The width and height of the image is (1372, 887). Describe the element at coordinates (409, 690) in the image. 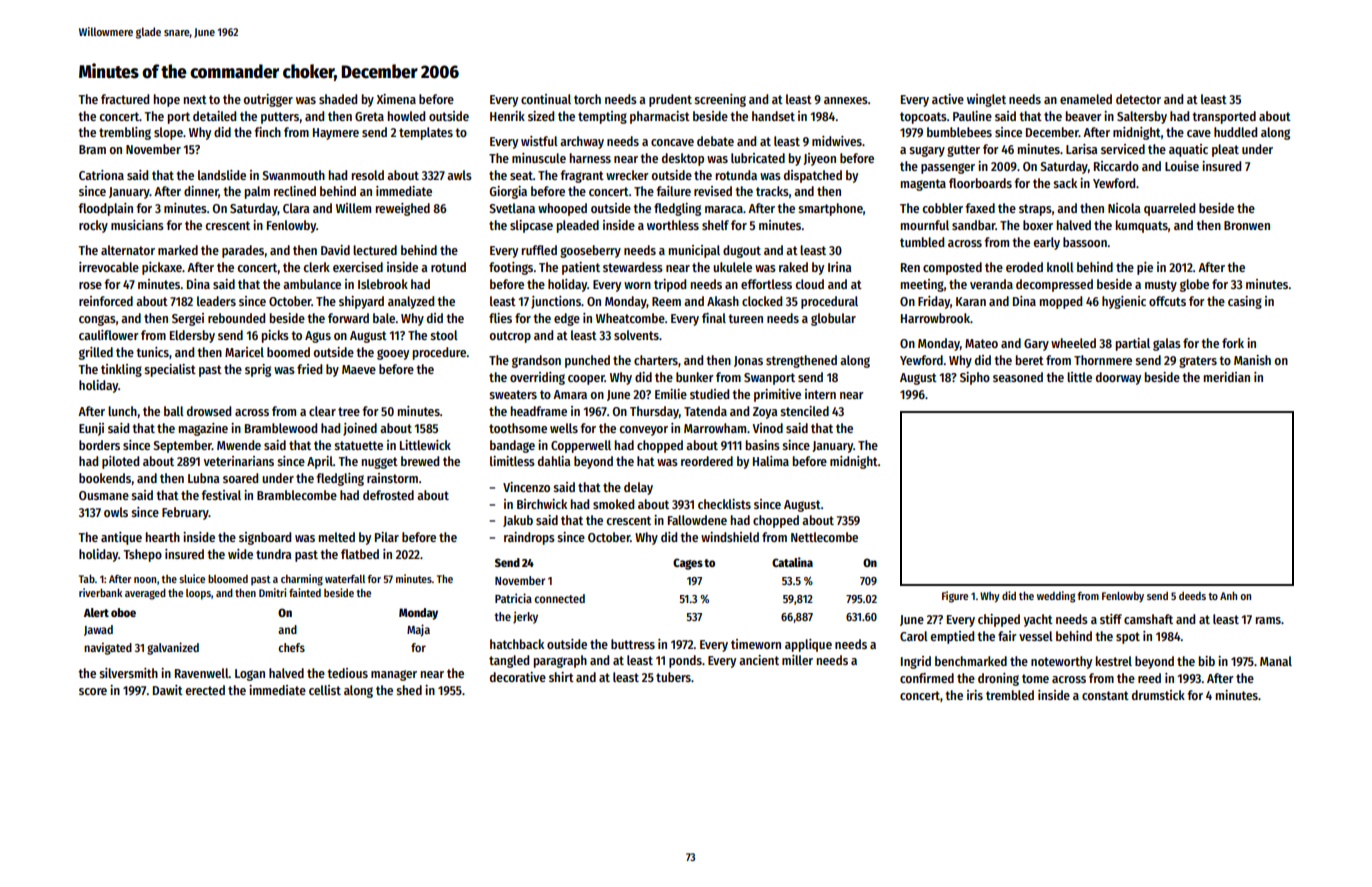

I see `shed` at that location.
